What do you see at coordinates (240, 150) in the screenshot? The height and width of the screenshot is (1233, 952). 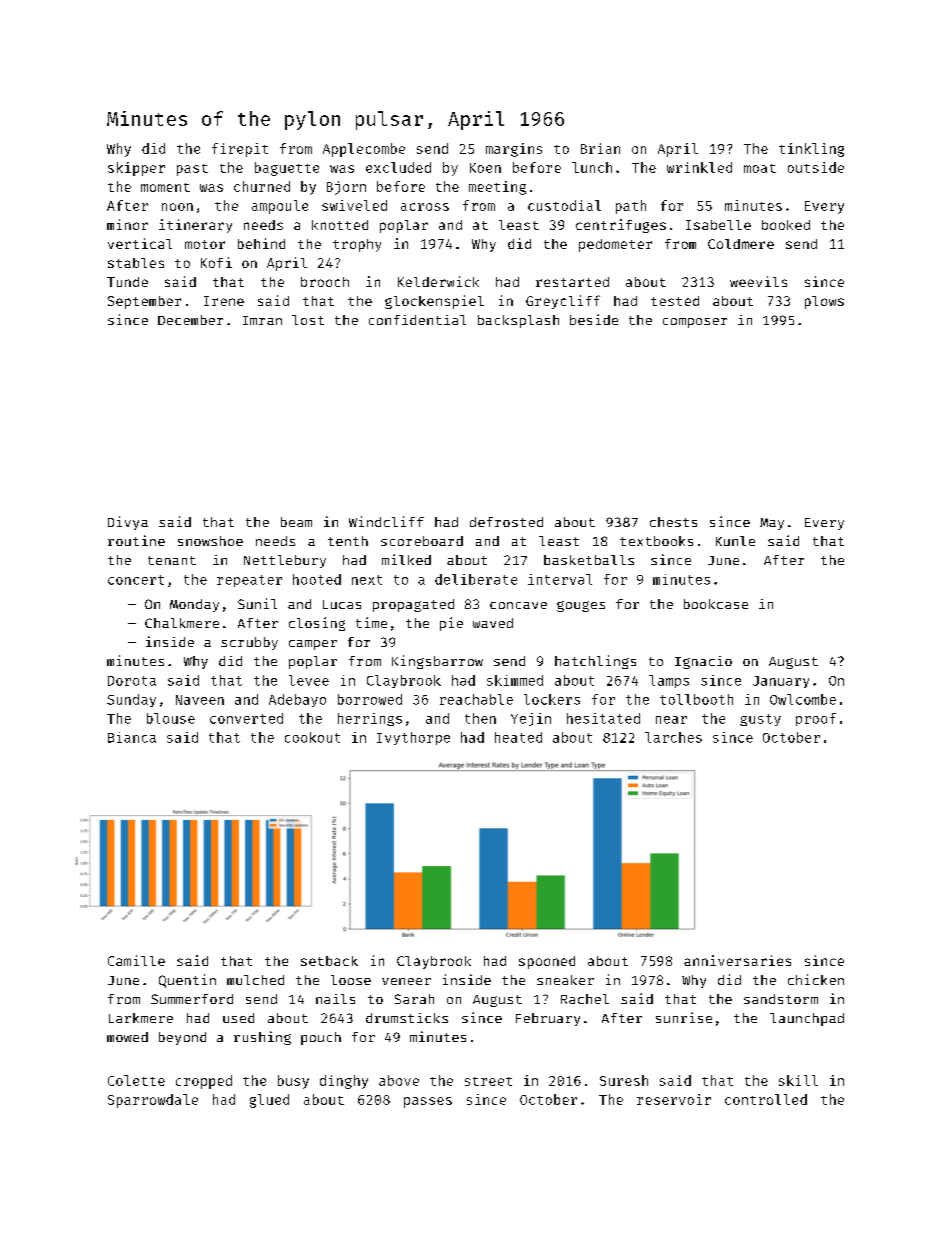 I see `firepit` at bounding box center [240, 150].
